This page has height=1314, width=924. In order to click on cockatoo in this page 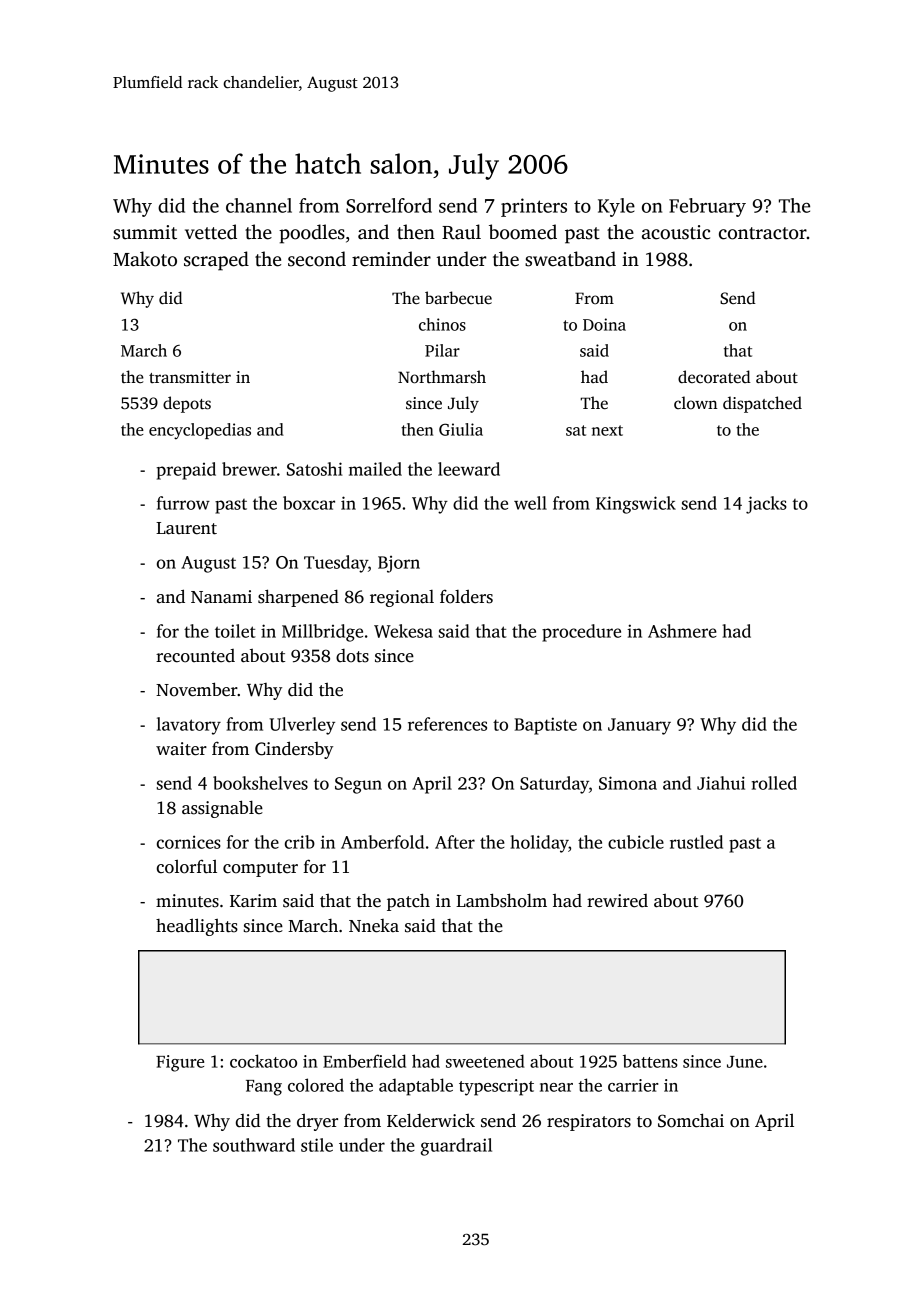, I will do `click(263, 1061)`.
